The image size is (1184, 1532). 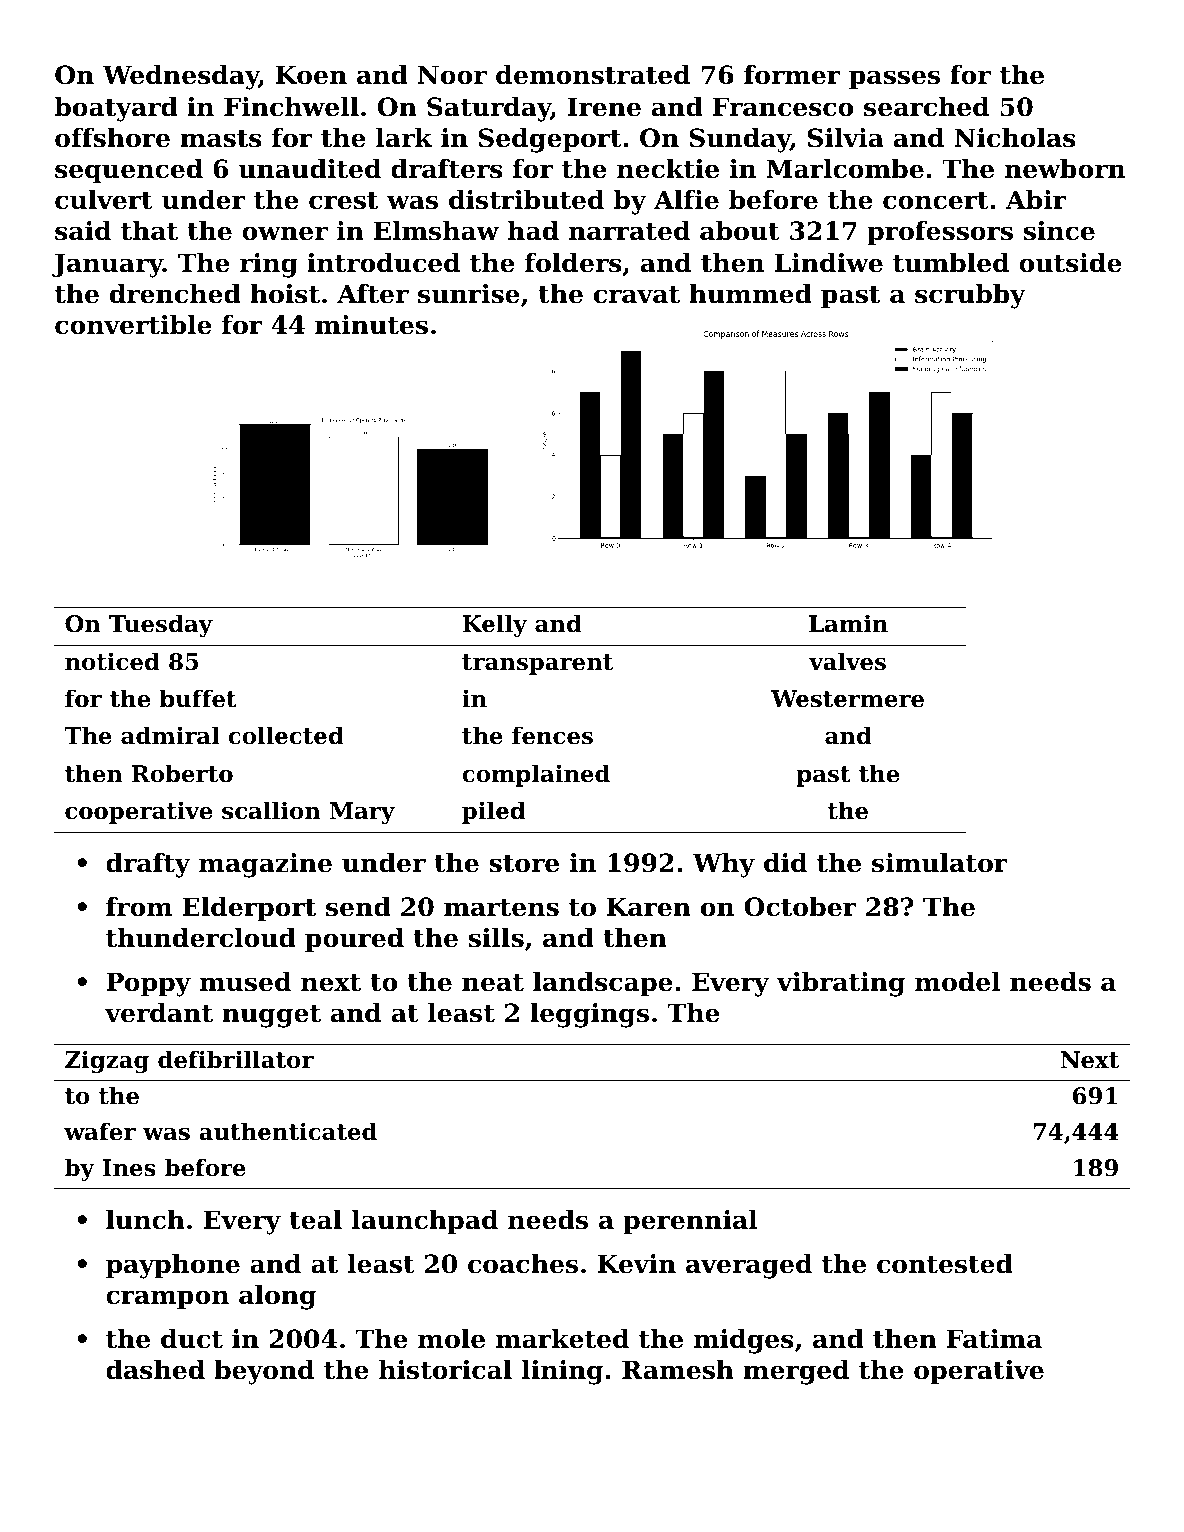 What do you see at coordinates (970, 296) in the image?
I see `scrubby` at bounding box center [970, 296].
